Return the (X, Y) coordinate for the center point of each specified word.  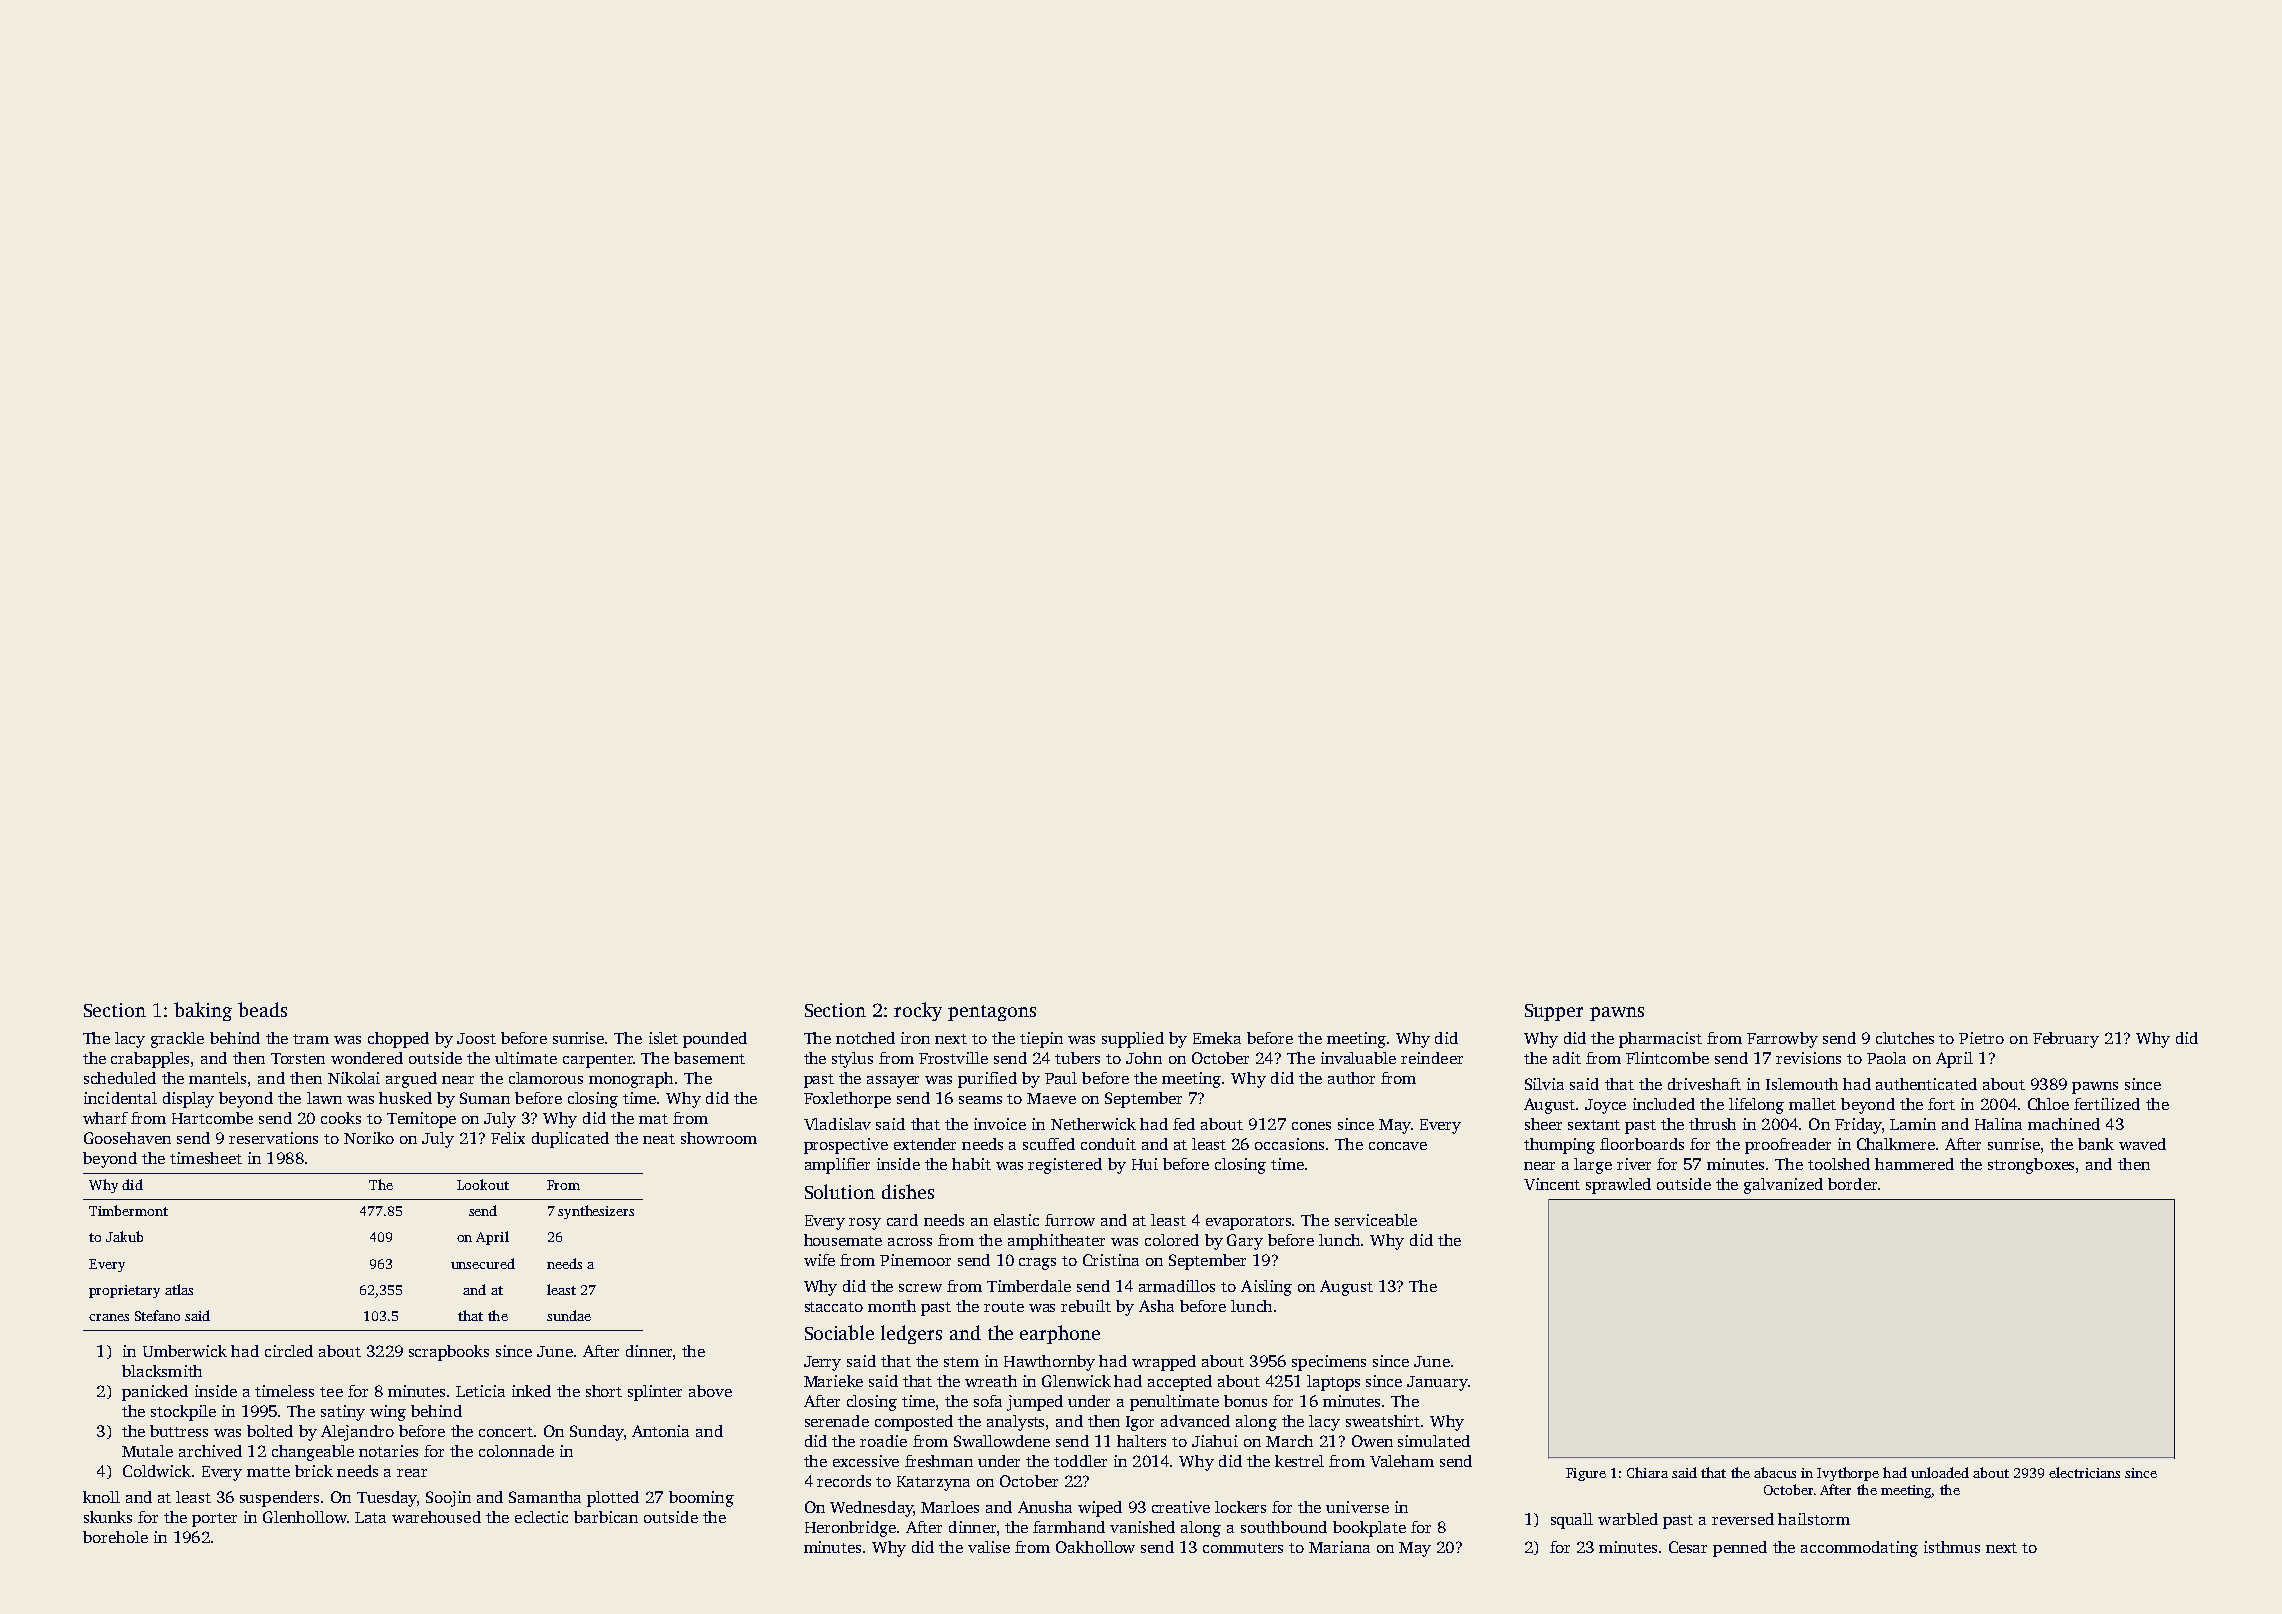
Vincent (1552, 1184)
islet (663, 1038)
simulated (1434, 1441)
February (2066, 1040)
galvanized (1783, 1186)
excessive (866, 1461)
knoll (101, 1497)
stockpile (183, 1413)
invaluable (1358, 1058)
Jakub (124, 1236)
